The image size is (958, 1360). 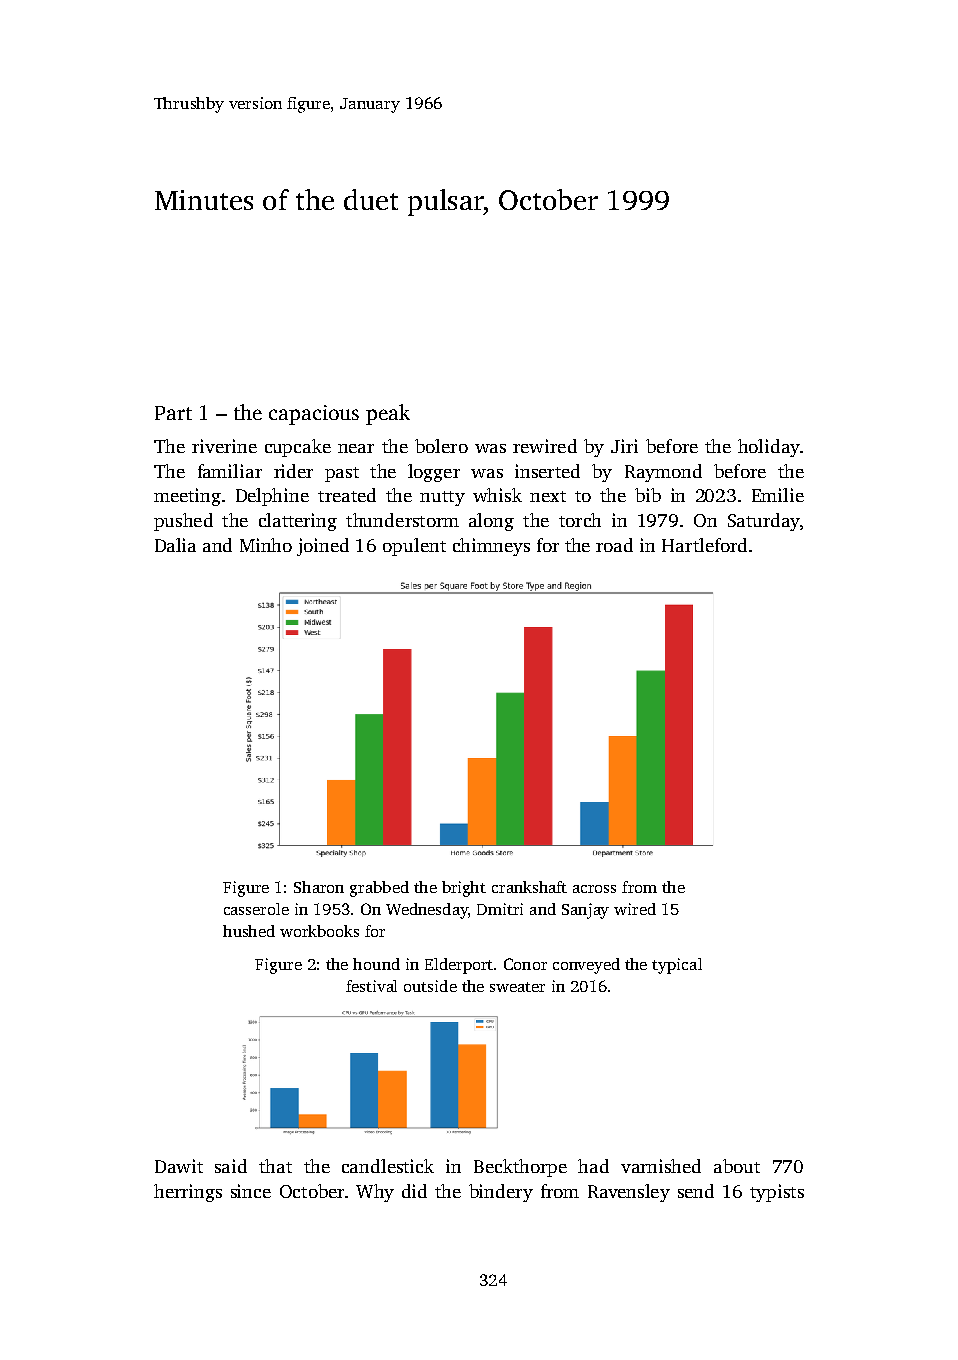 What do you see at coordinates (677, 966) in the page?
I see `typical` at bounding box center [677, 966].
